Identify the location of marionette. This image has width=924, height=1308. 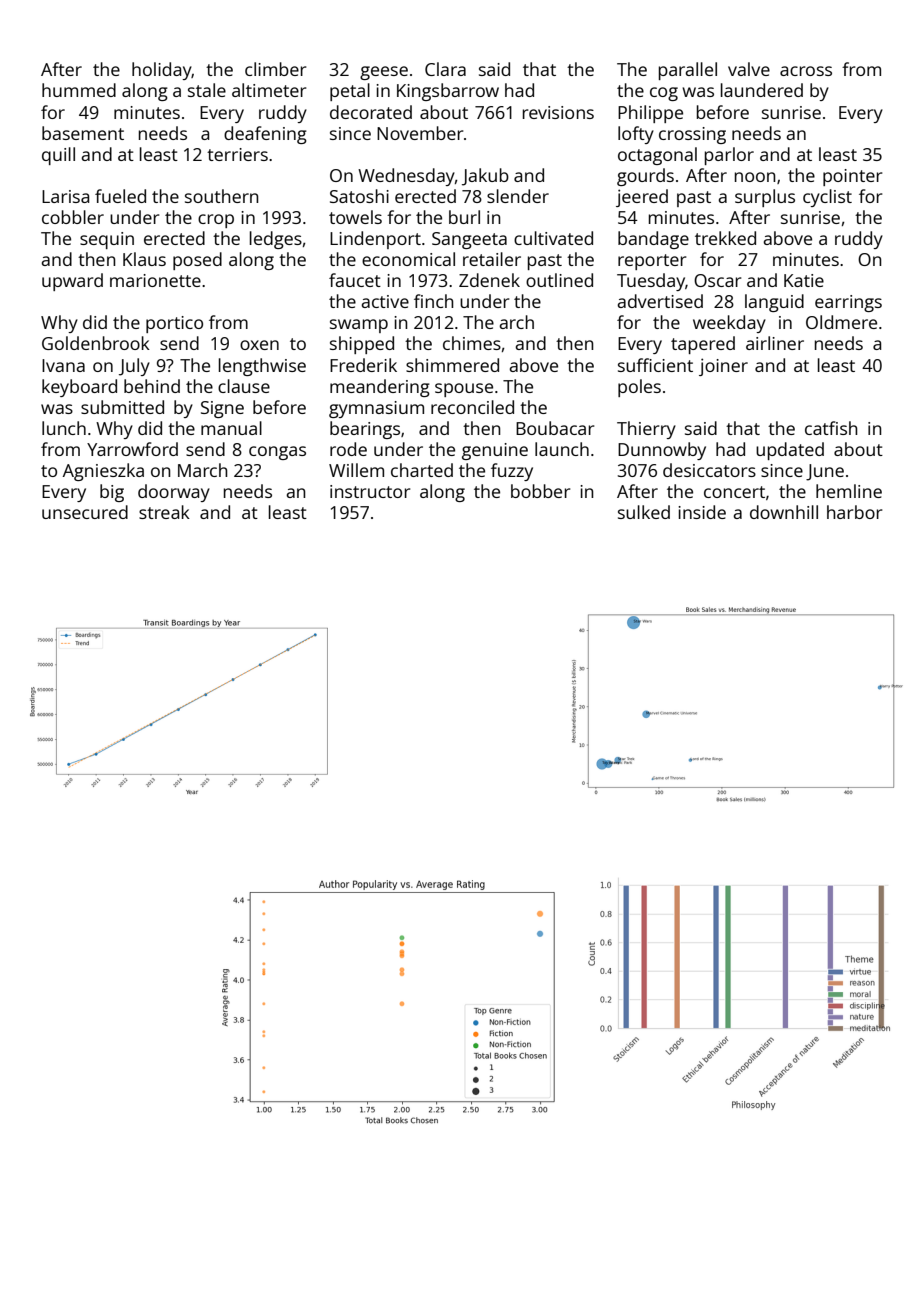
(155, 280).
